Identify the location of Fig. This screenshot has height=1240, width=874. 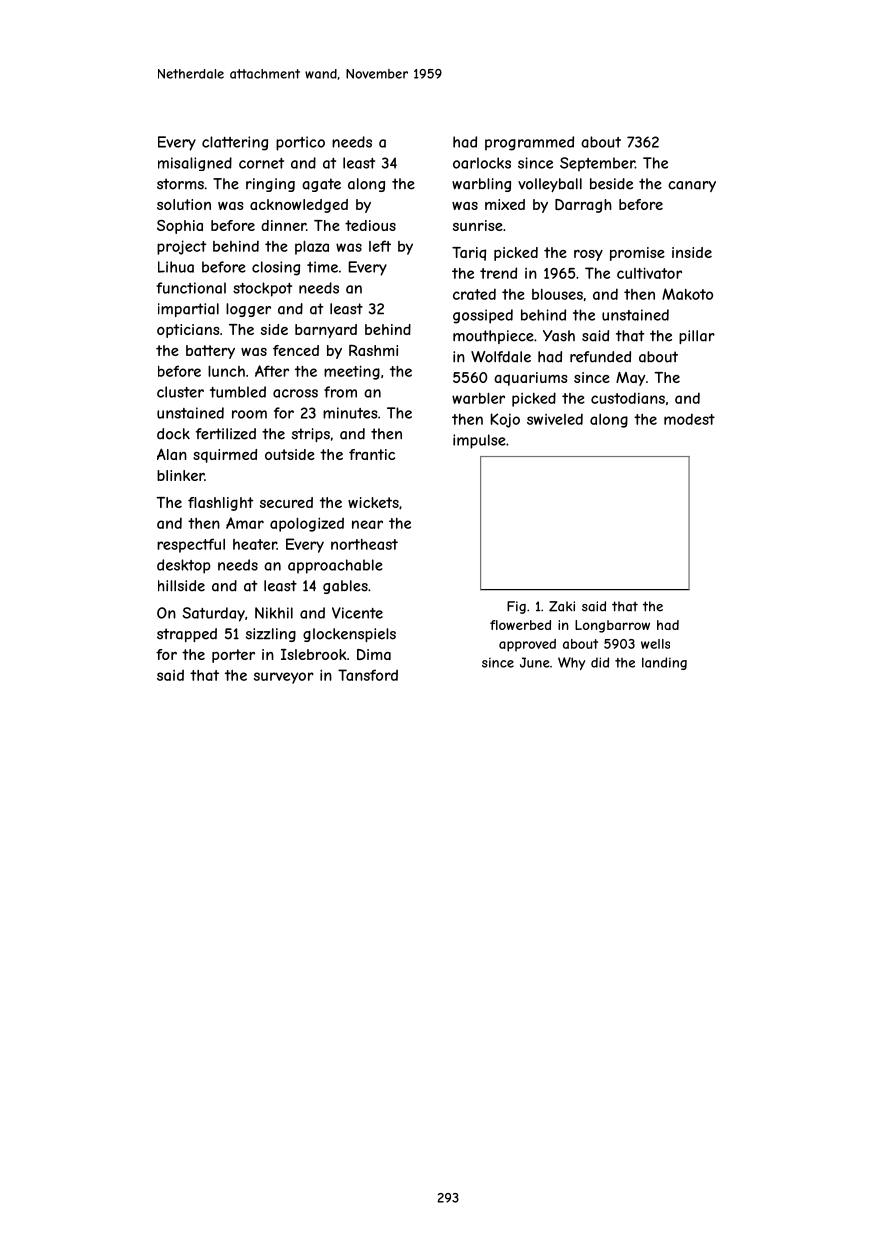
(516, 607).
